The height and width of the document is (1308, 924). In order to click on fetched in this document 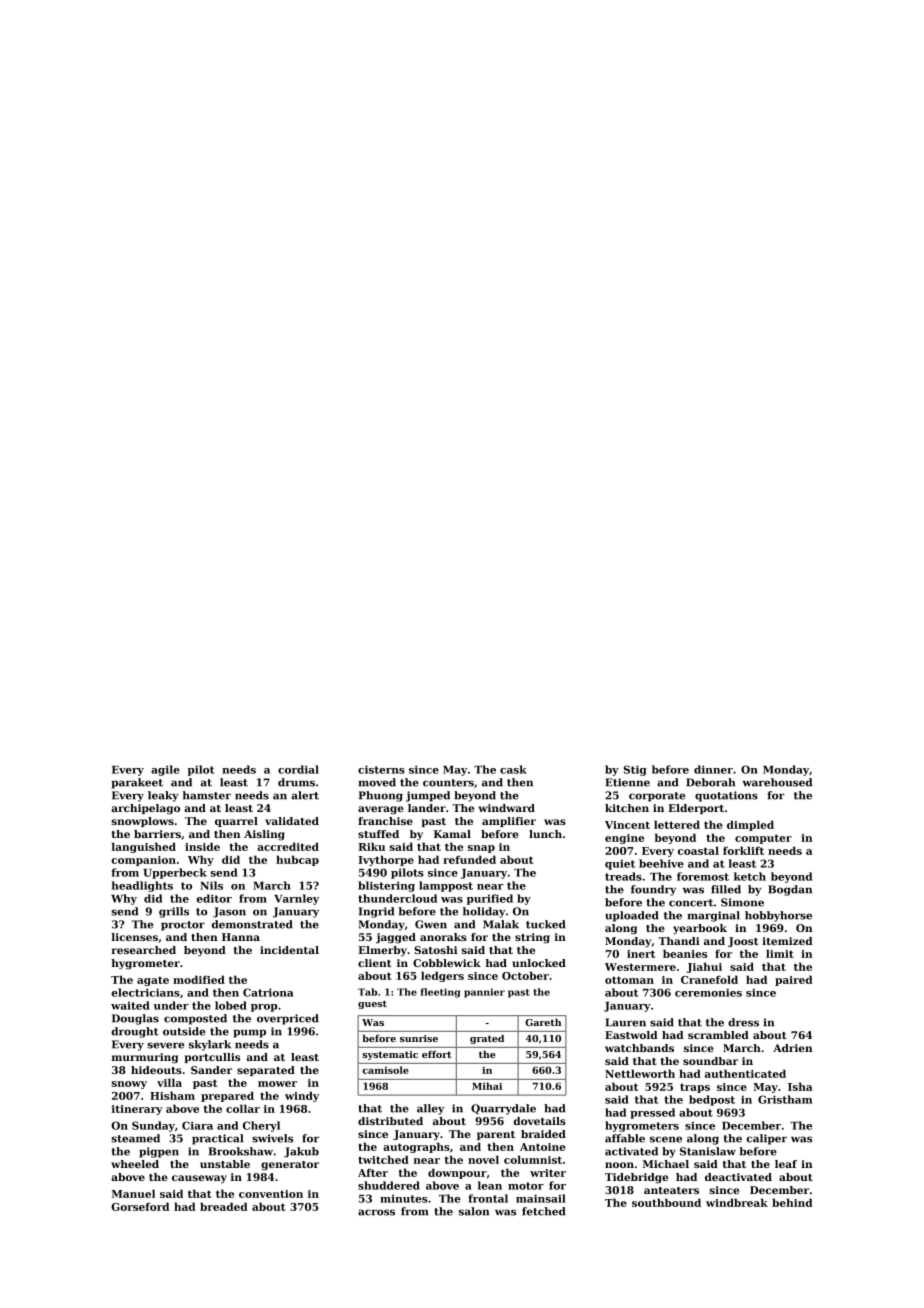, I will do `click(543, 1211)`.
